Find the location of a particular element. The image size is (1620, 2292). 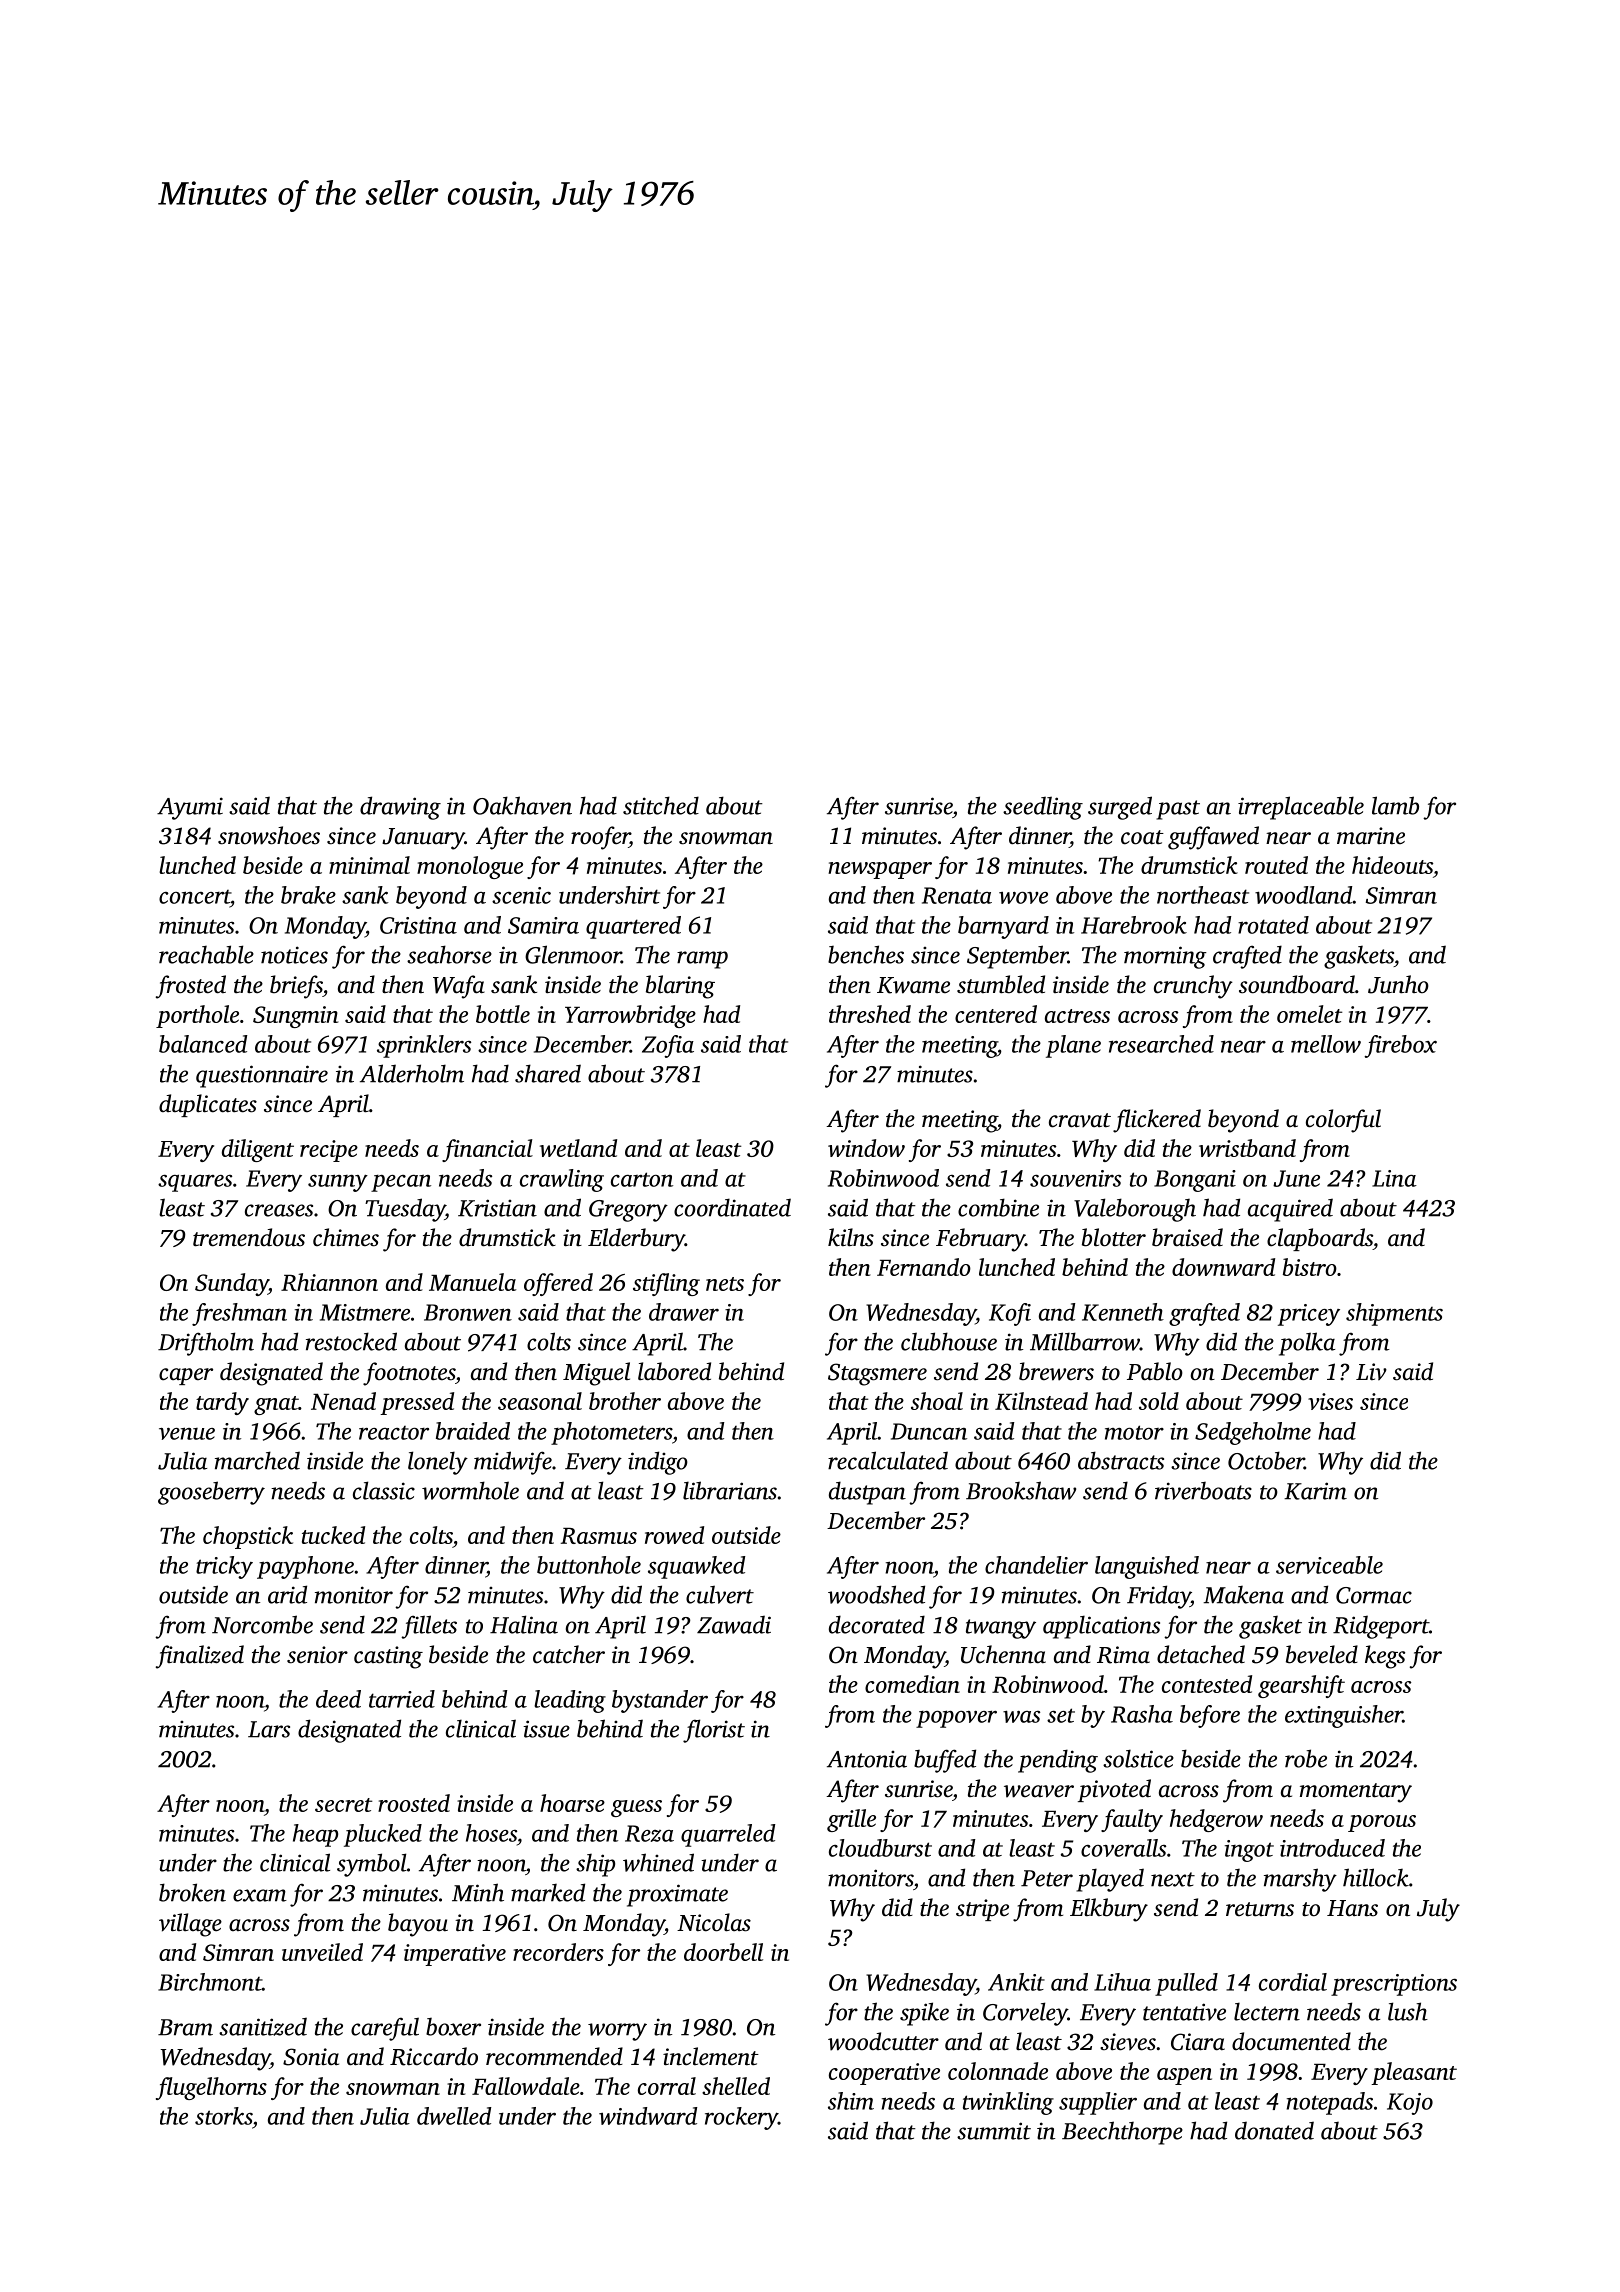

clubhouse is located at coordinates (949, 1341).
